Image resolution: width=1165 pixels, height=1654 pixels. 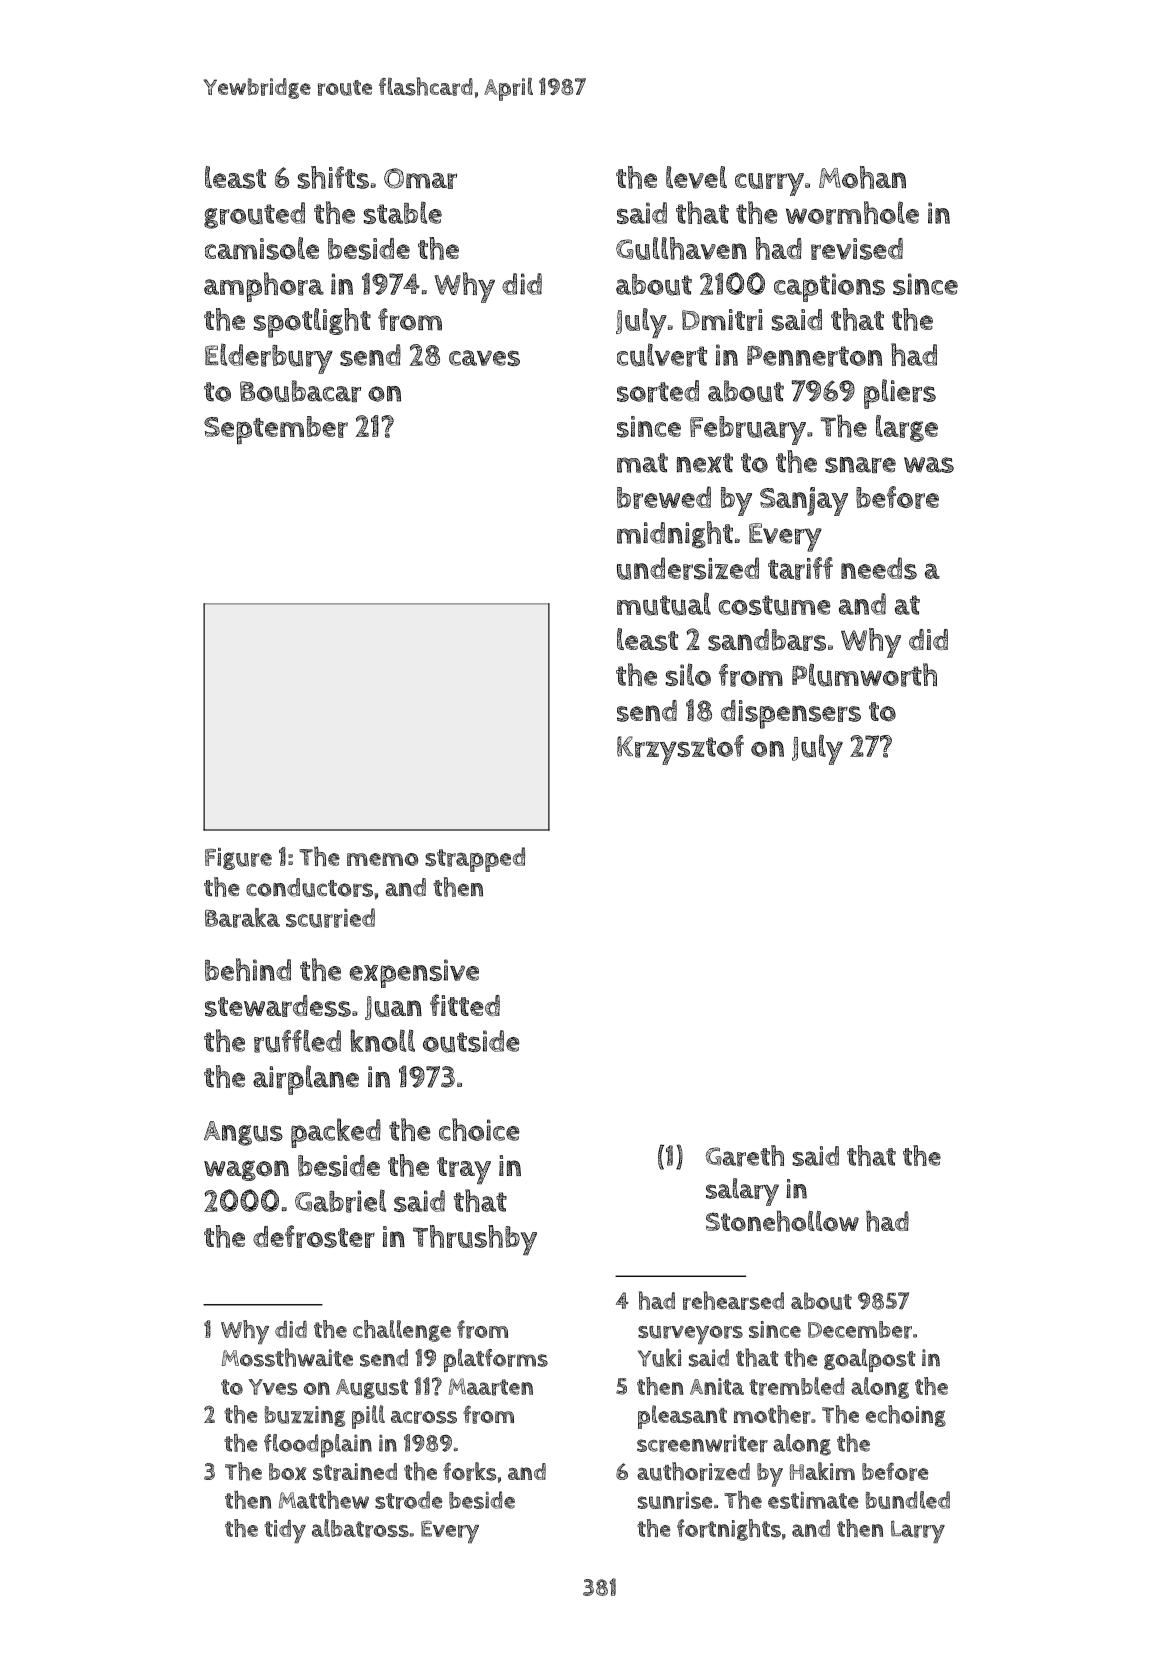 What do you see at coordinates (272, 1387) in the page?
I see `Yves` at bounding box center [272, 1387].
